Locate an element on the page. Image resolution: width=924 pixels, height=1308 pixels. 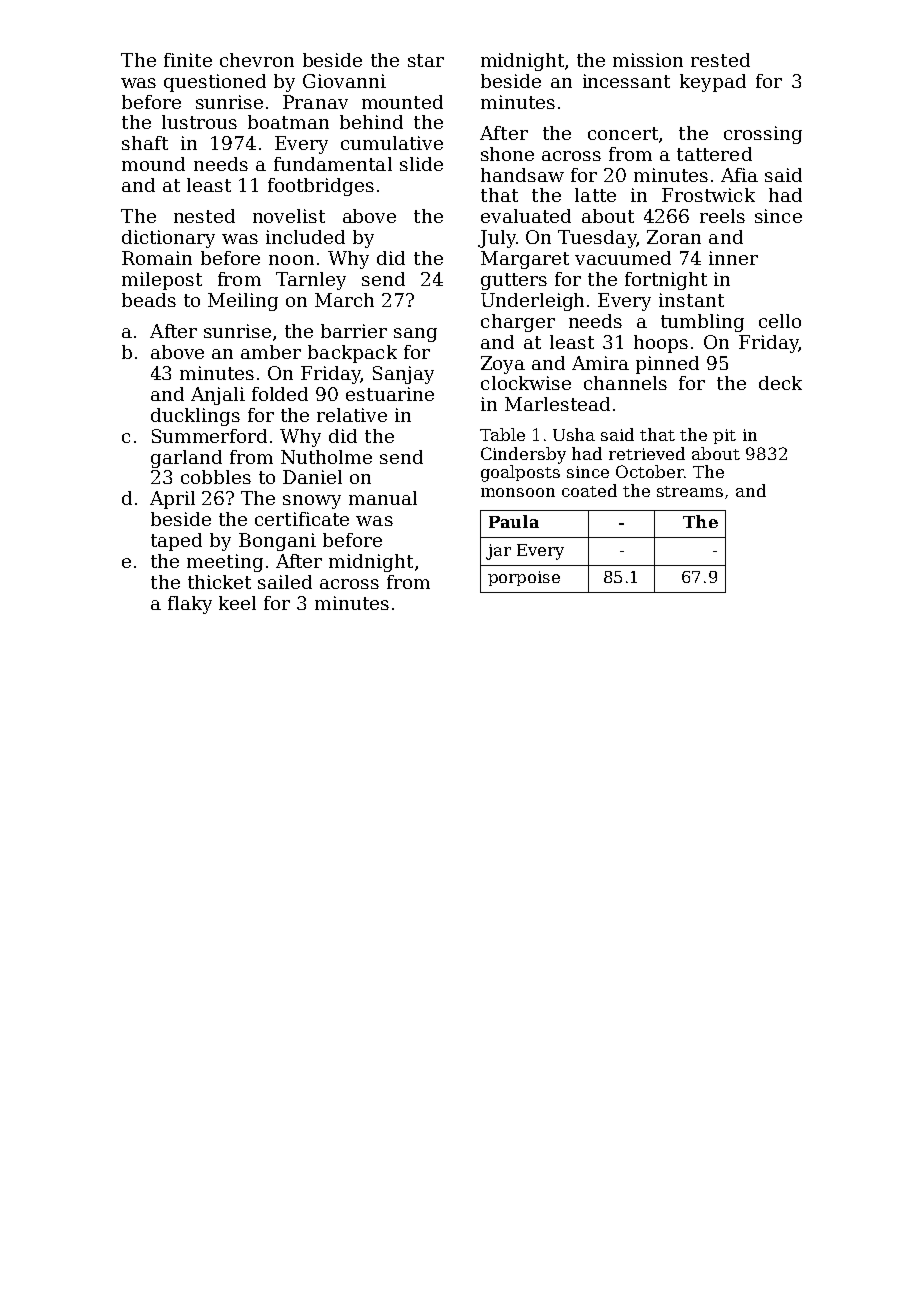
beads is located at coordinates (149, 300).
